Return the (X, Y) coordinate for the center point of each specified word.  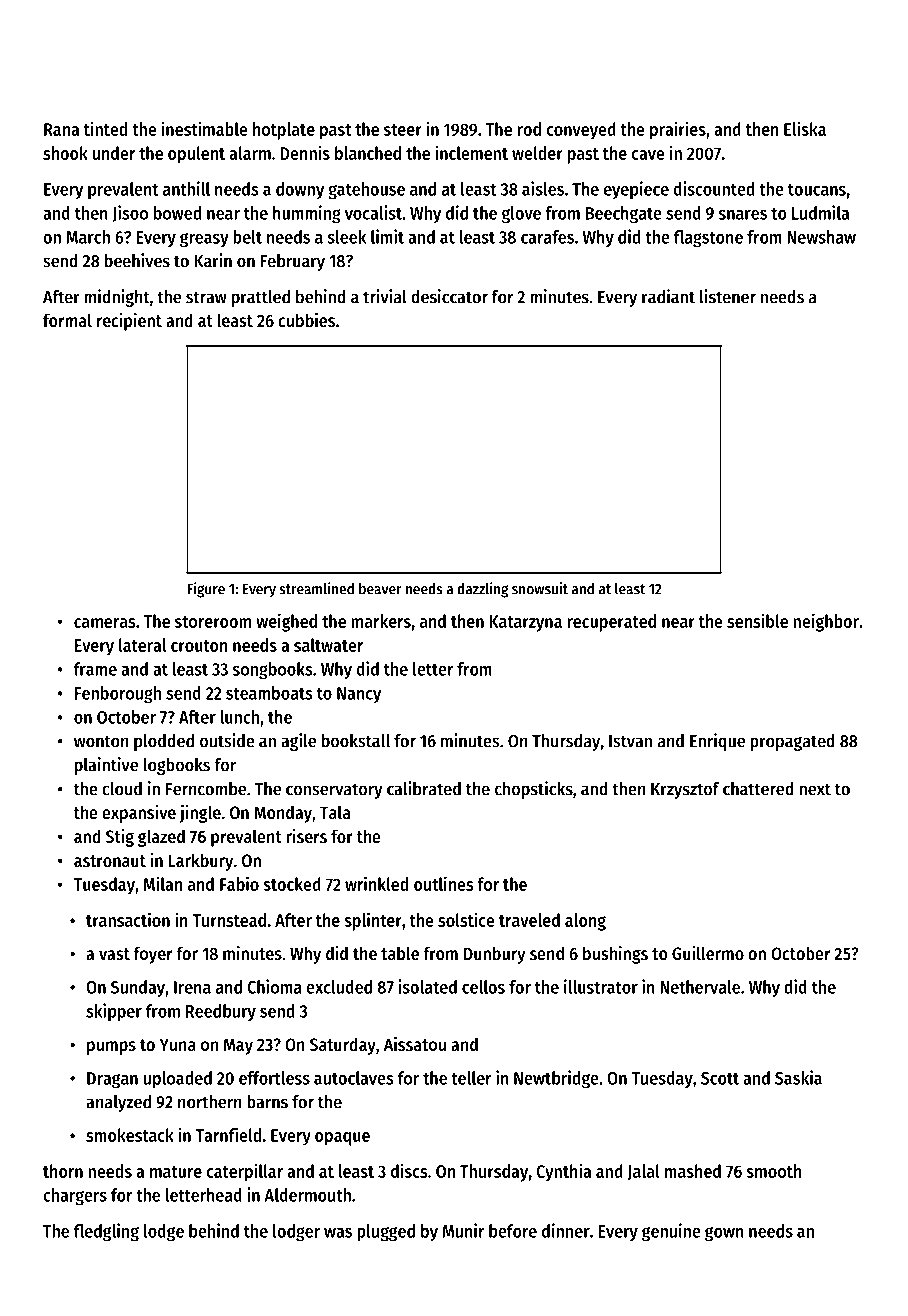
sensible (757, 620)
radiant (668, 296)
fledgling (106, 1232)
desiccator (449, 296)
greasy (204, 240)
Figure (206, 590)
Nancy (359, 695)
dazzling (482, 590)
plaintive (106, 766)
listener (728, 296)
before (513, 1231)
